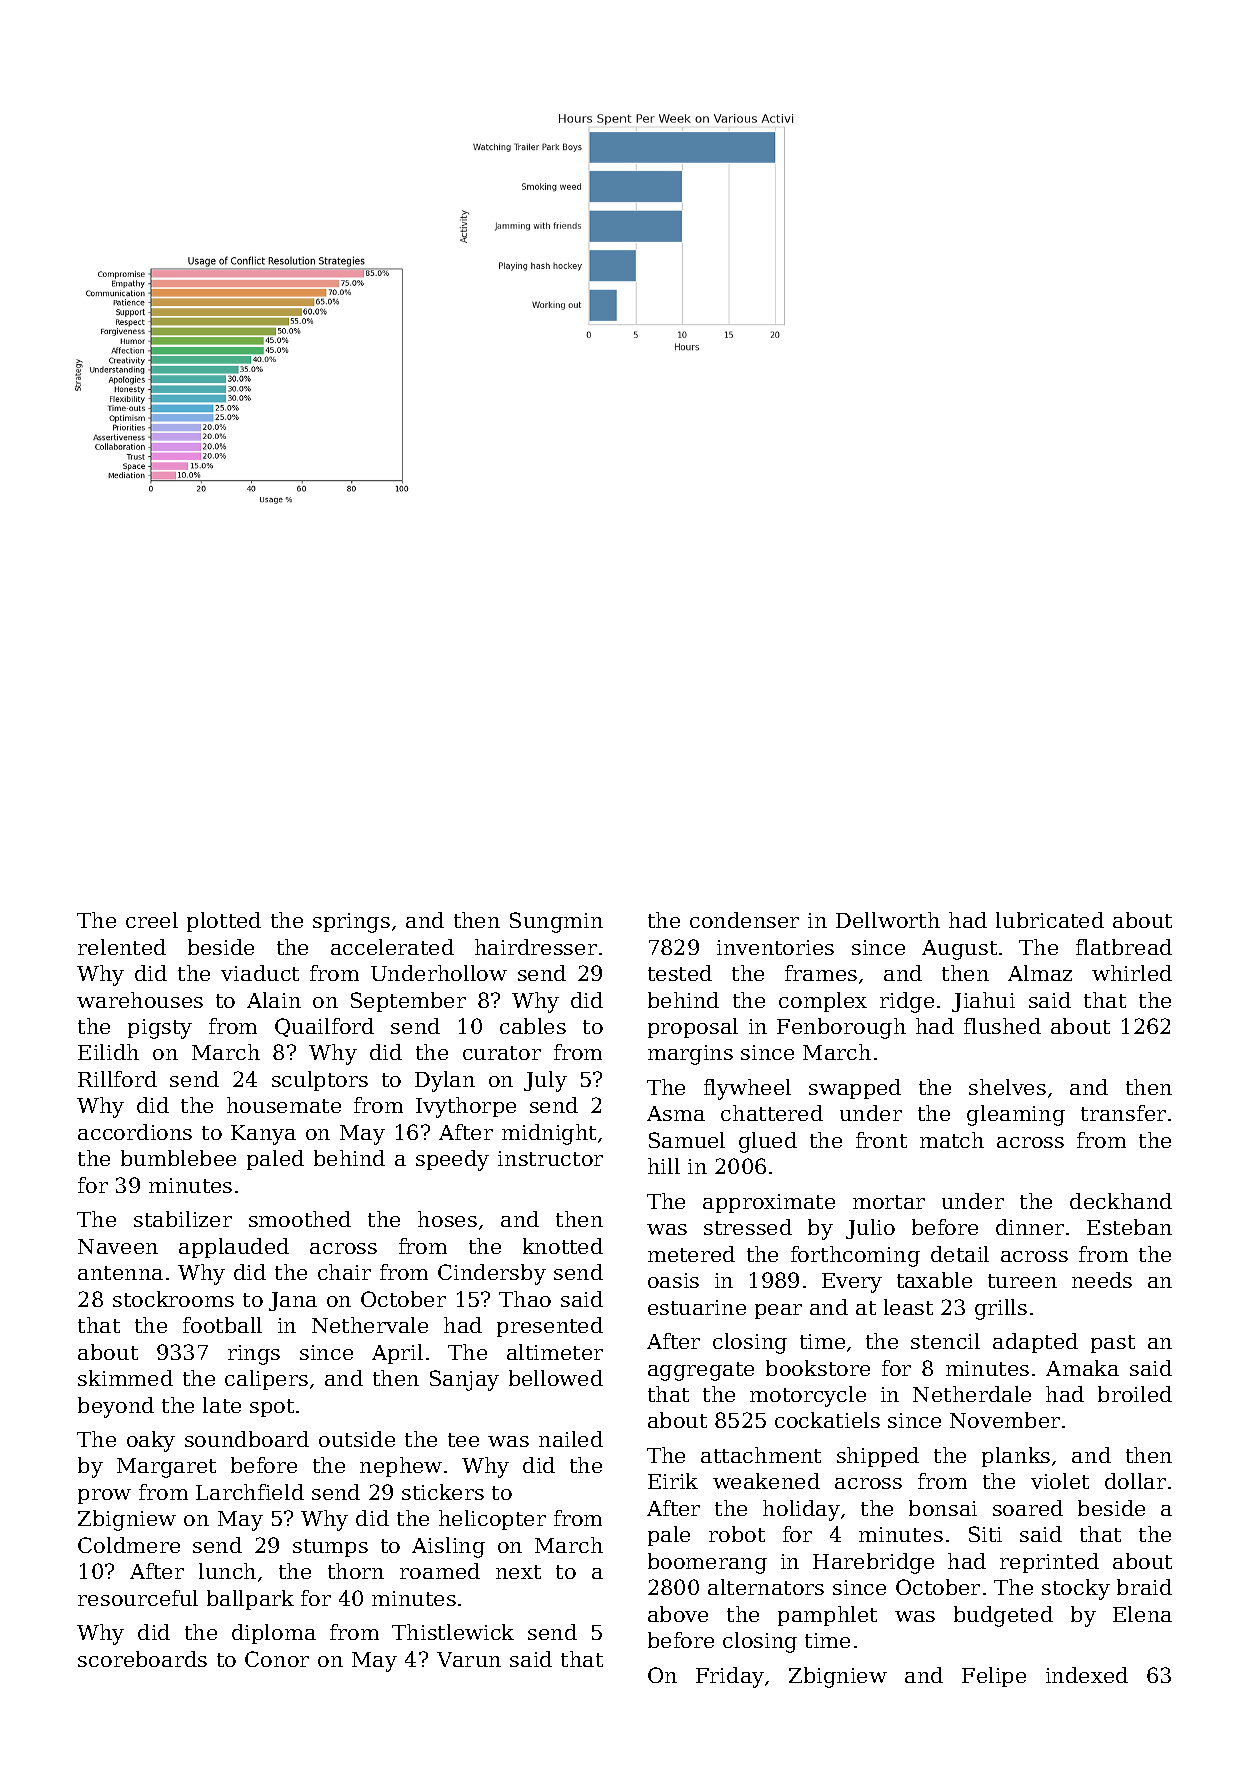  I want to click on front, so click(881, 1140).
